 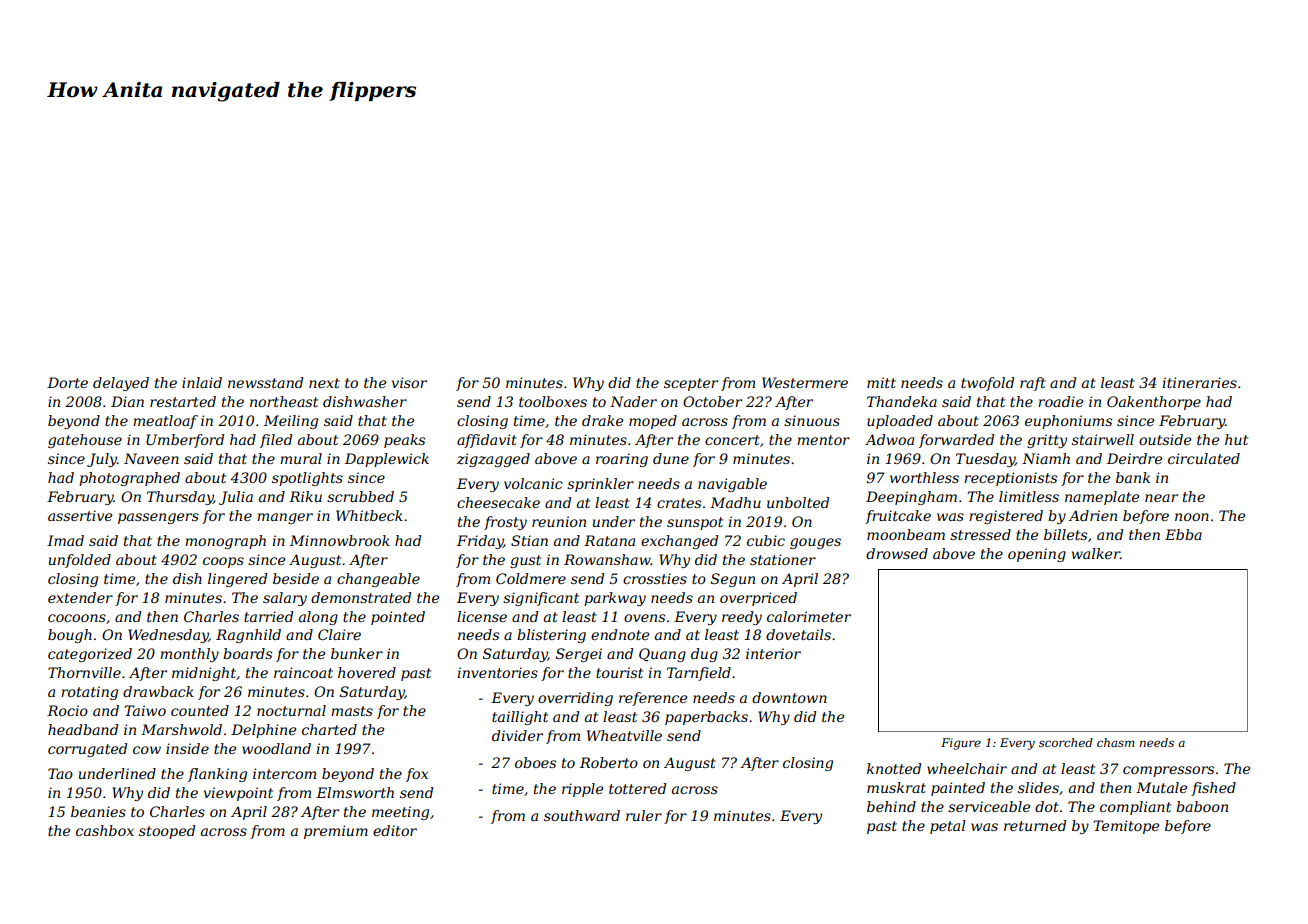 I want to click on knotted, so click(x=894, y=768).
